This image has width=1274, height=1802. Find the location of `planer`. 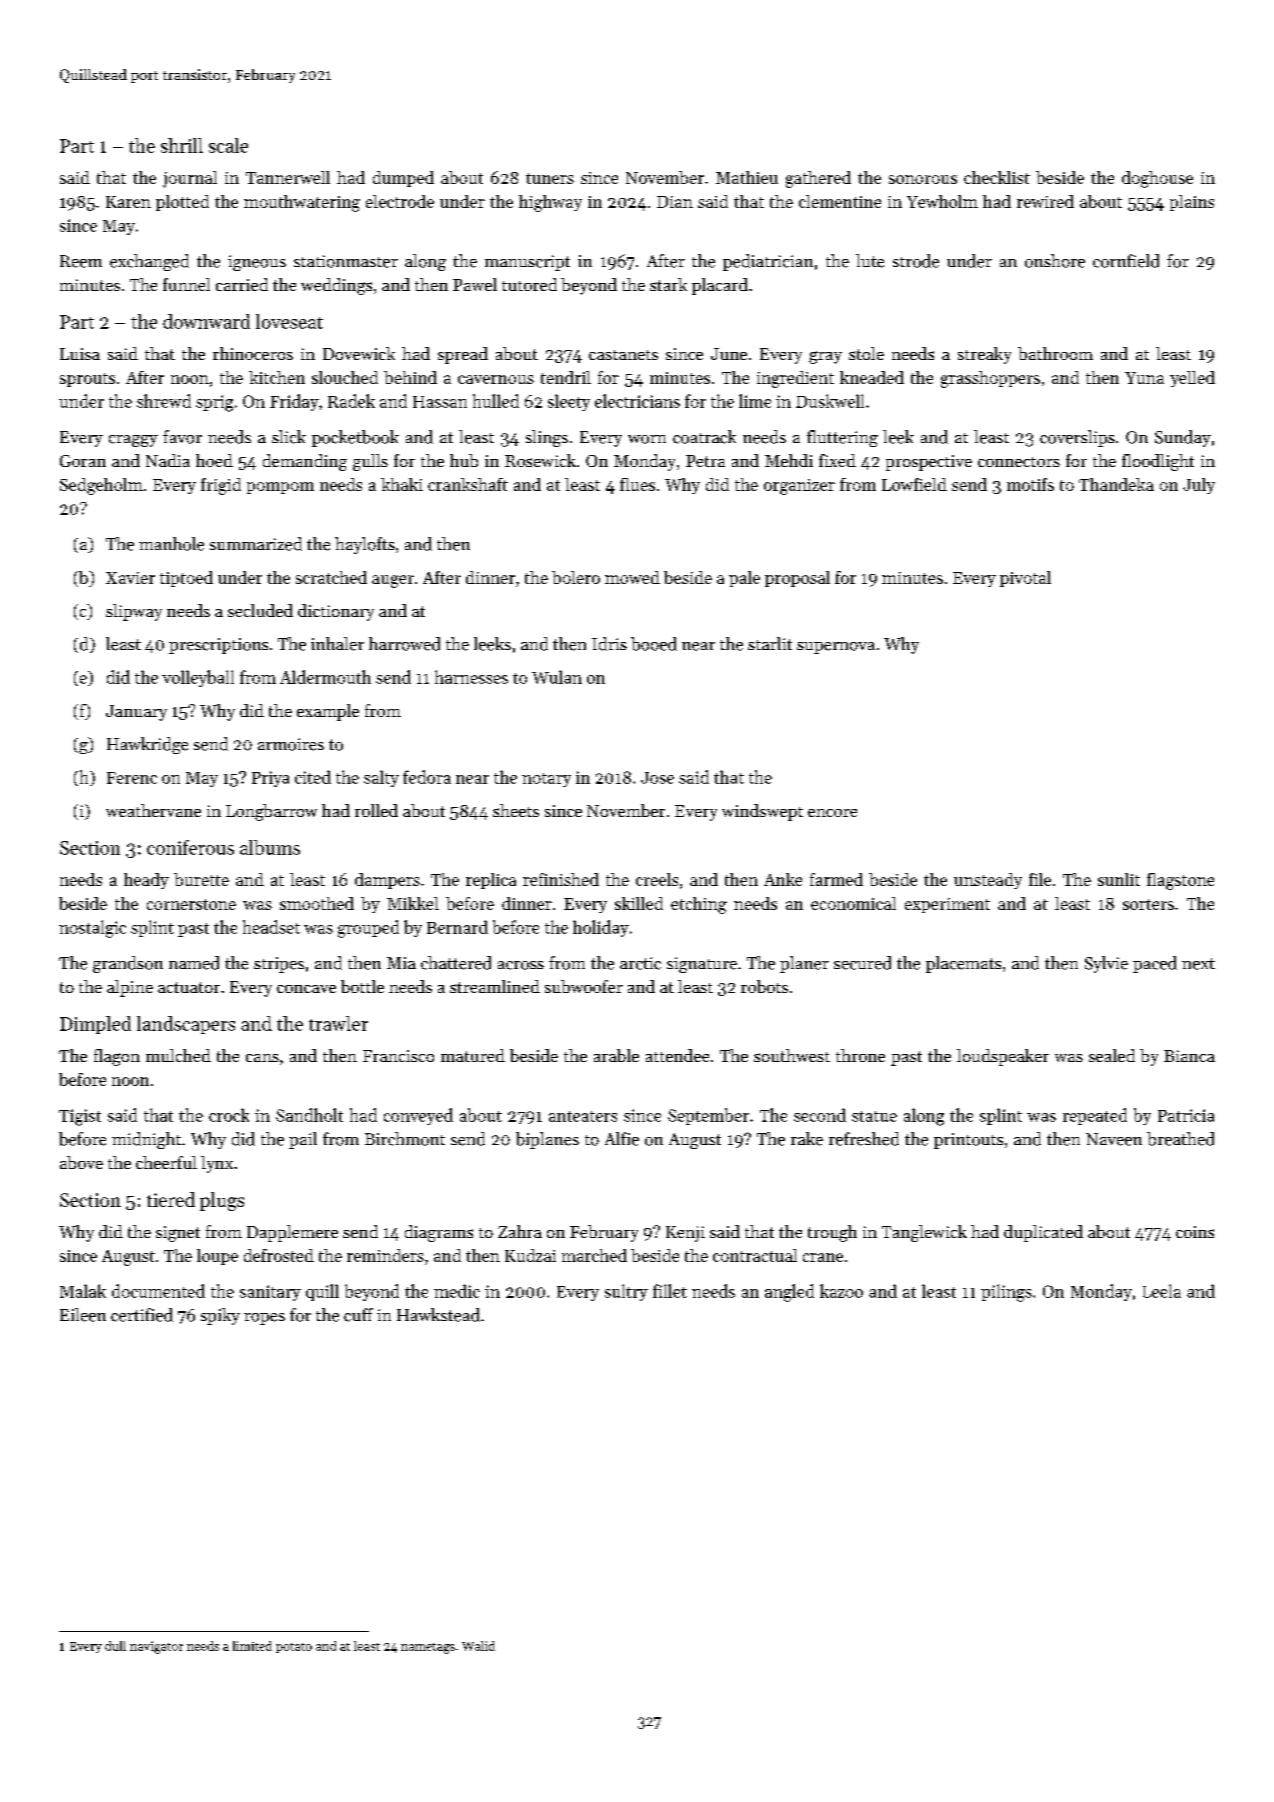

planer is located at coordinates (804, 964).
